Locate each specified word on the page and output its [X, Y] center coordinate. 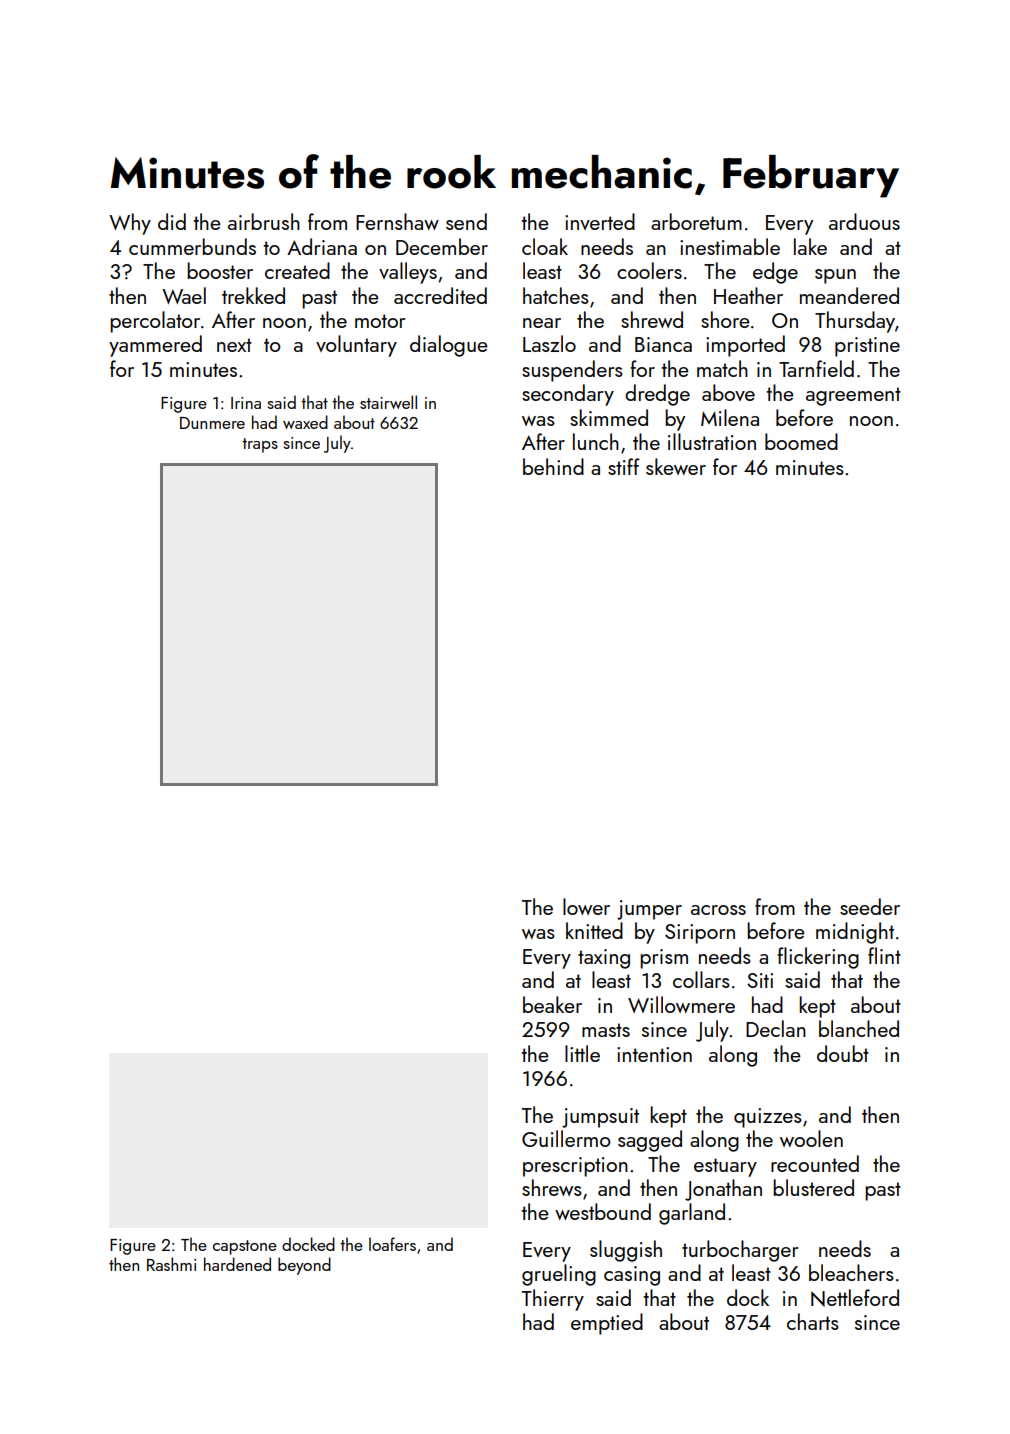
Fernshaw [397, 221]
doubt [843, 1053]
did [172, 221]
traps [260, 445]
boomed [801, 441]
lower [586, 906]
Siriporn [700, 934]
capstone [245, 1247]
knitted [594, 930]
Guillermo [566, 1138]
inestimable [730, 246]
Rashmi [171, 1264]
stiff [624, 466]
